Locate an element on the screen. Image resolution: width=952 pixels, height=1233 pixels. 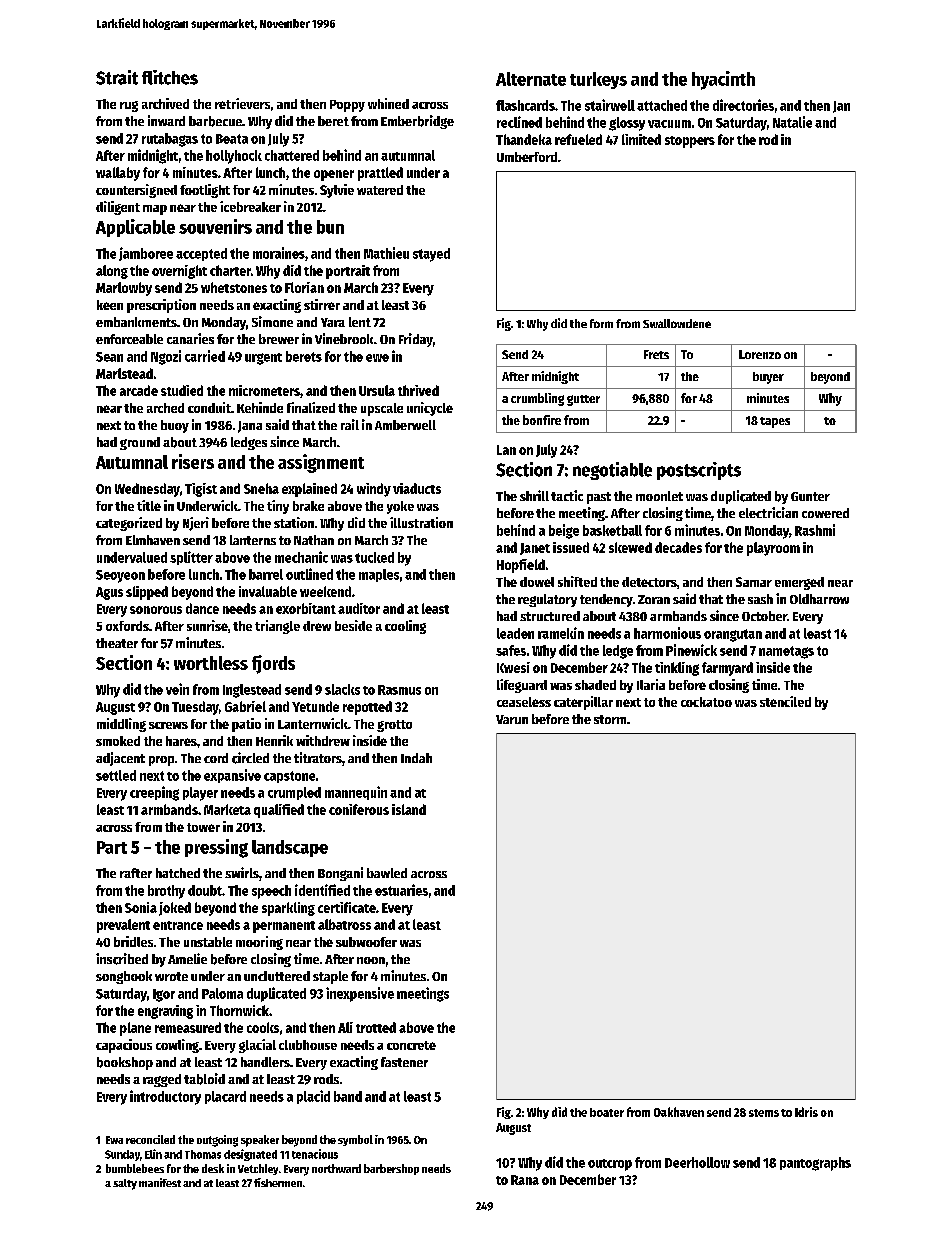
lifeguard is located at coordinates (522, 686).
